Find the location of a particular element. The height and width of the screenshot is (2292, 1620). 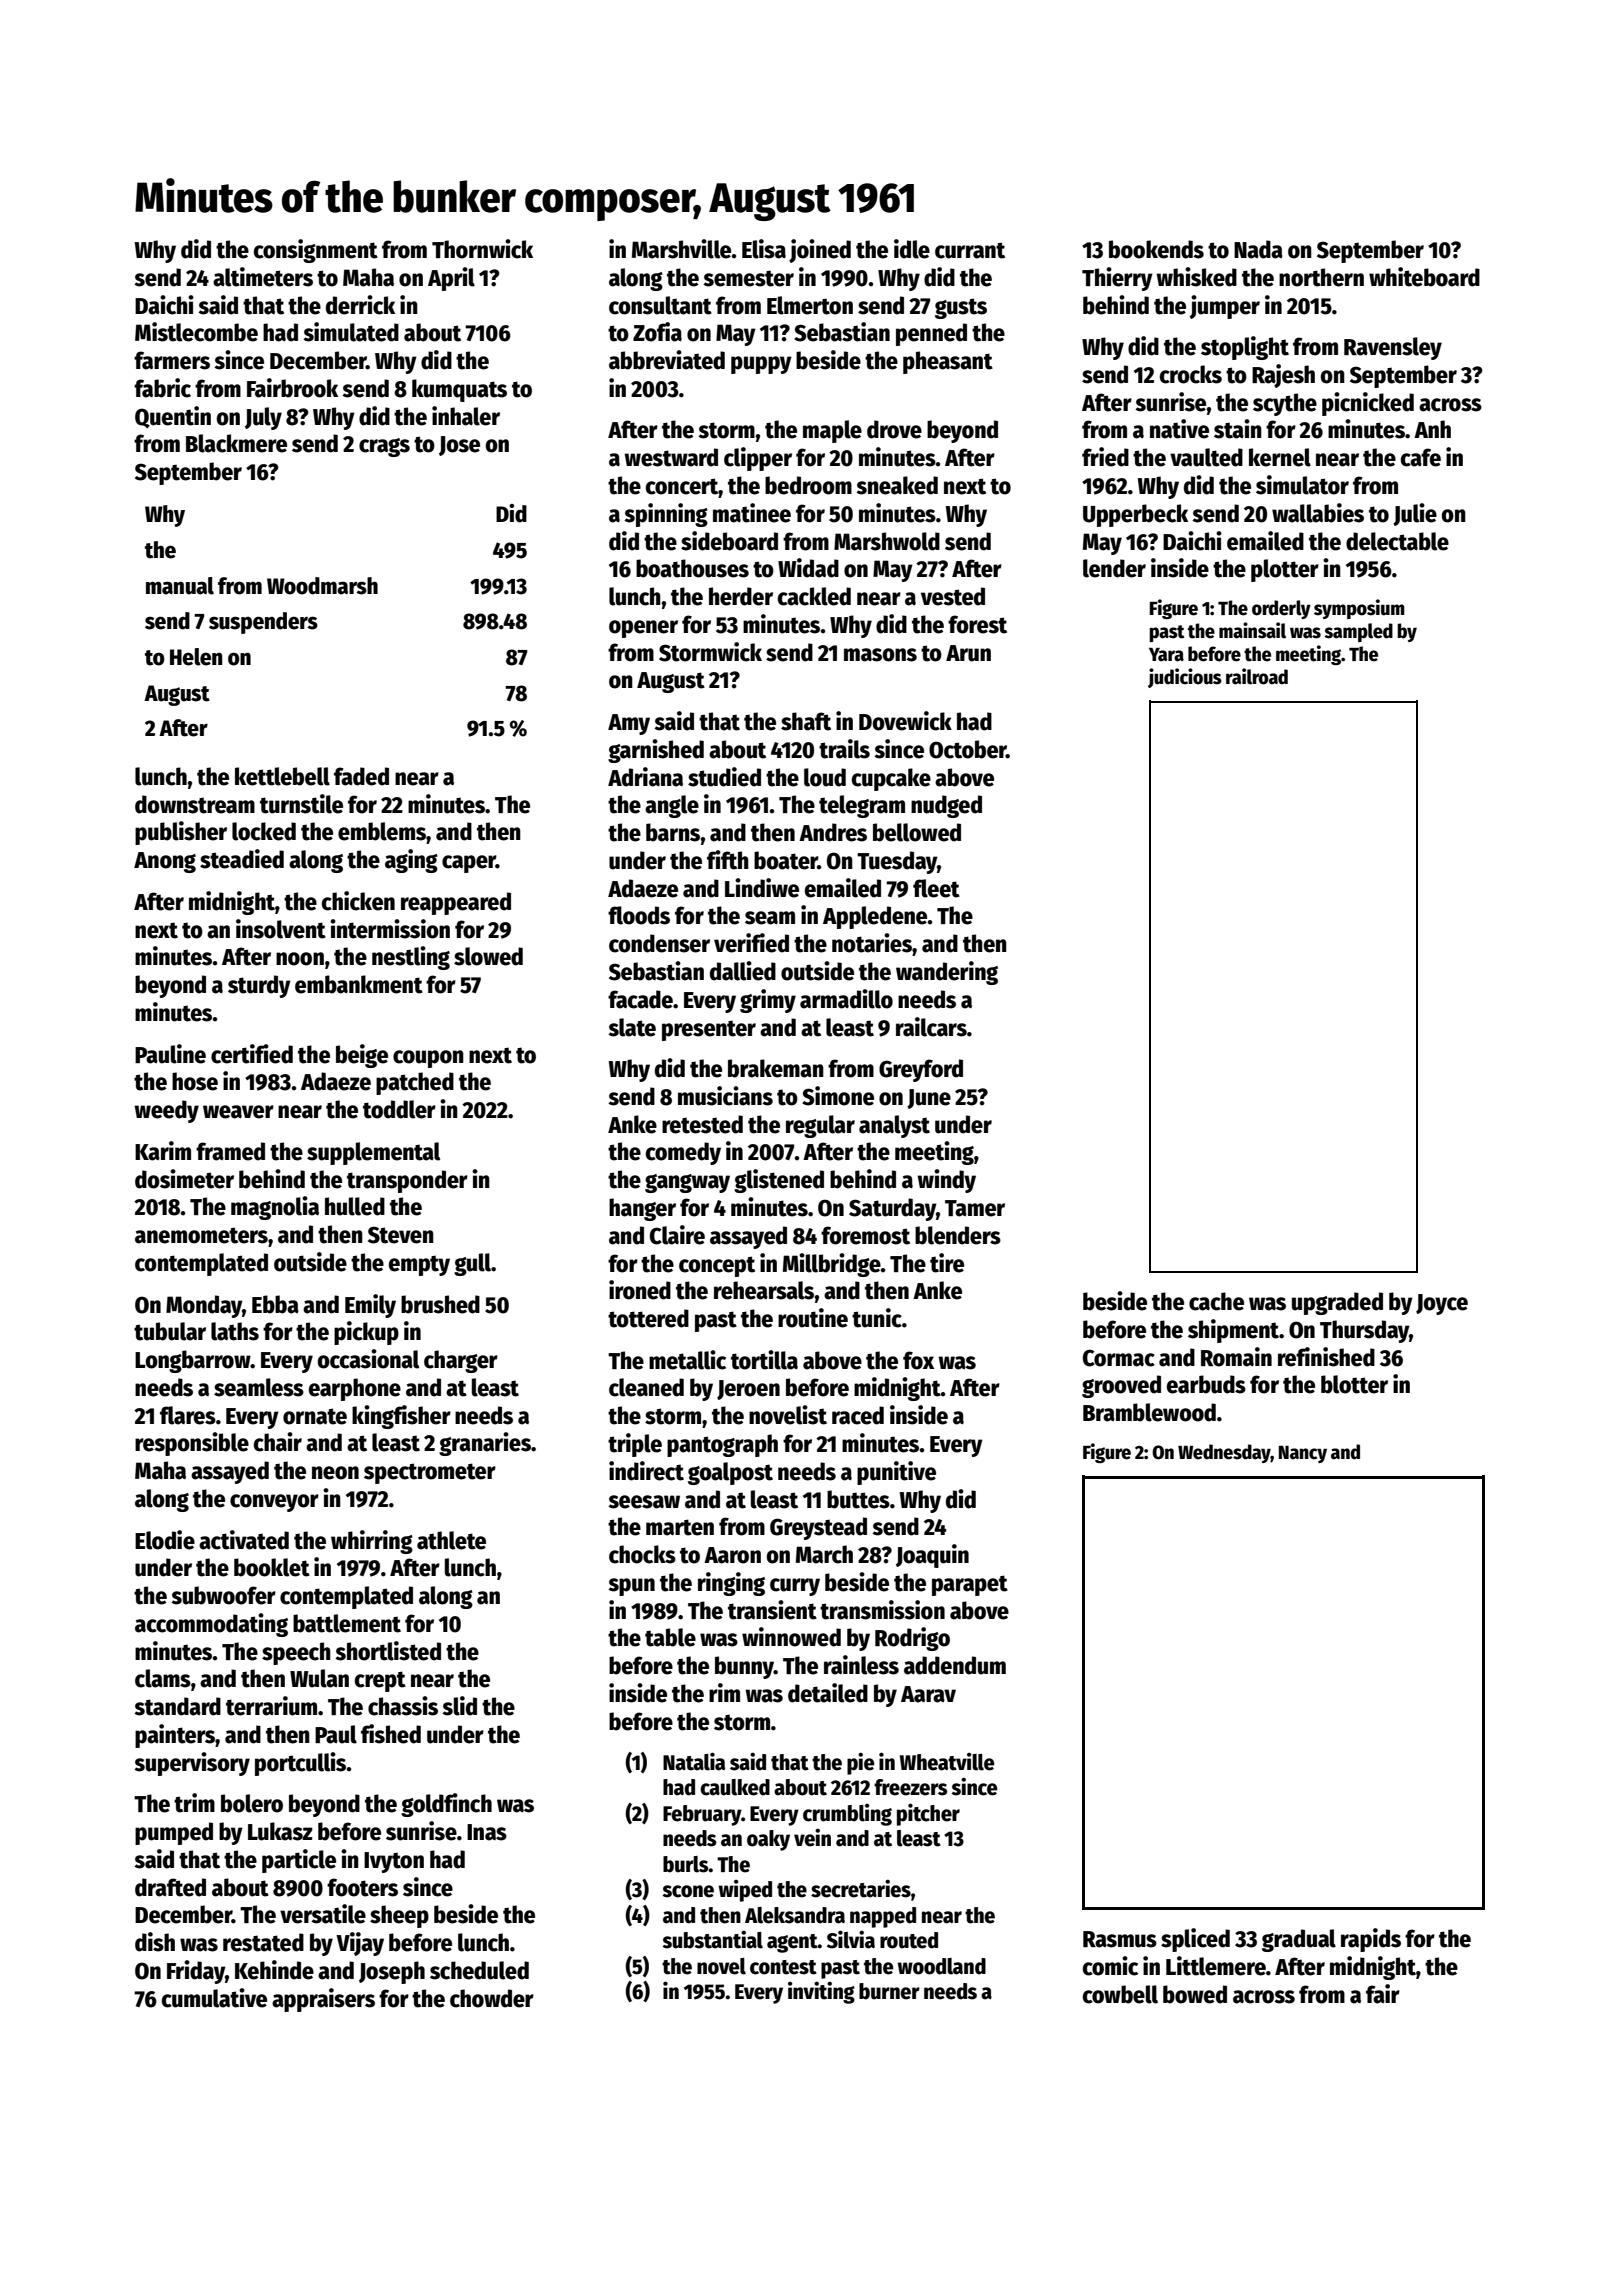

grimy is located at coordinates (768, 1001).
